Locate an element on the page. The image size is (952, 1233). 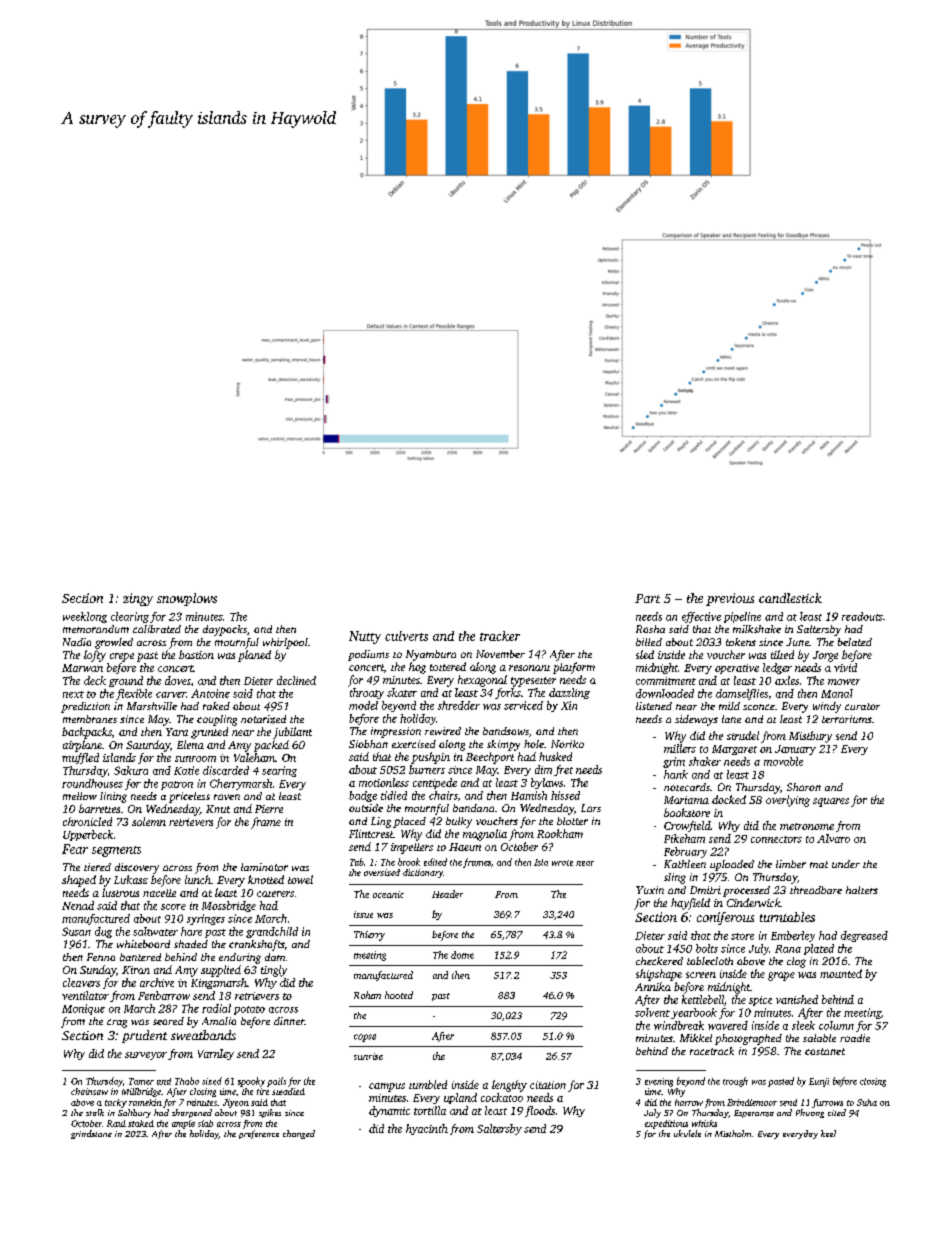
grindstone is located at coordinates (91, 1134).
